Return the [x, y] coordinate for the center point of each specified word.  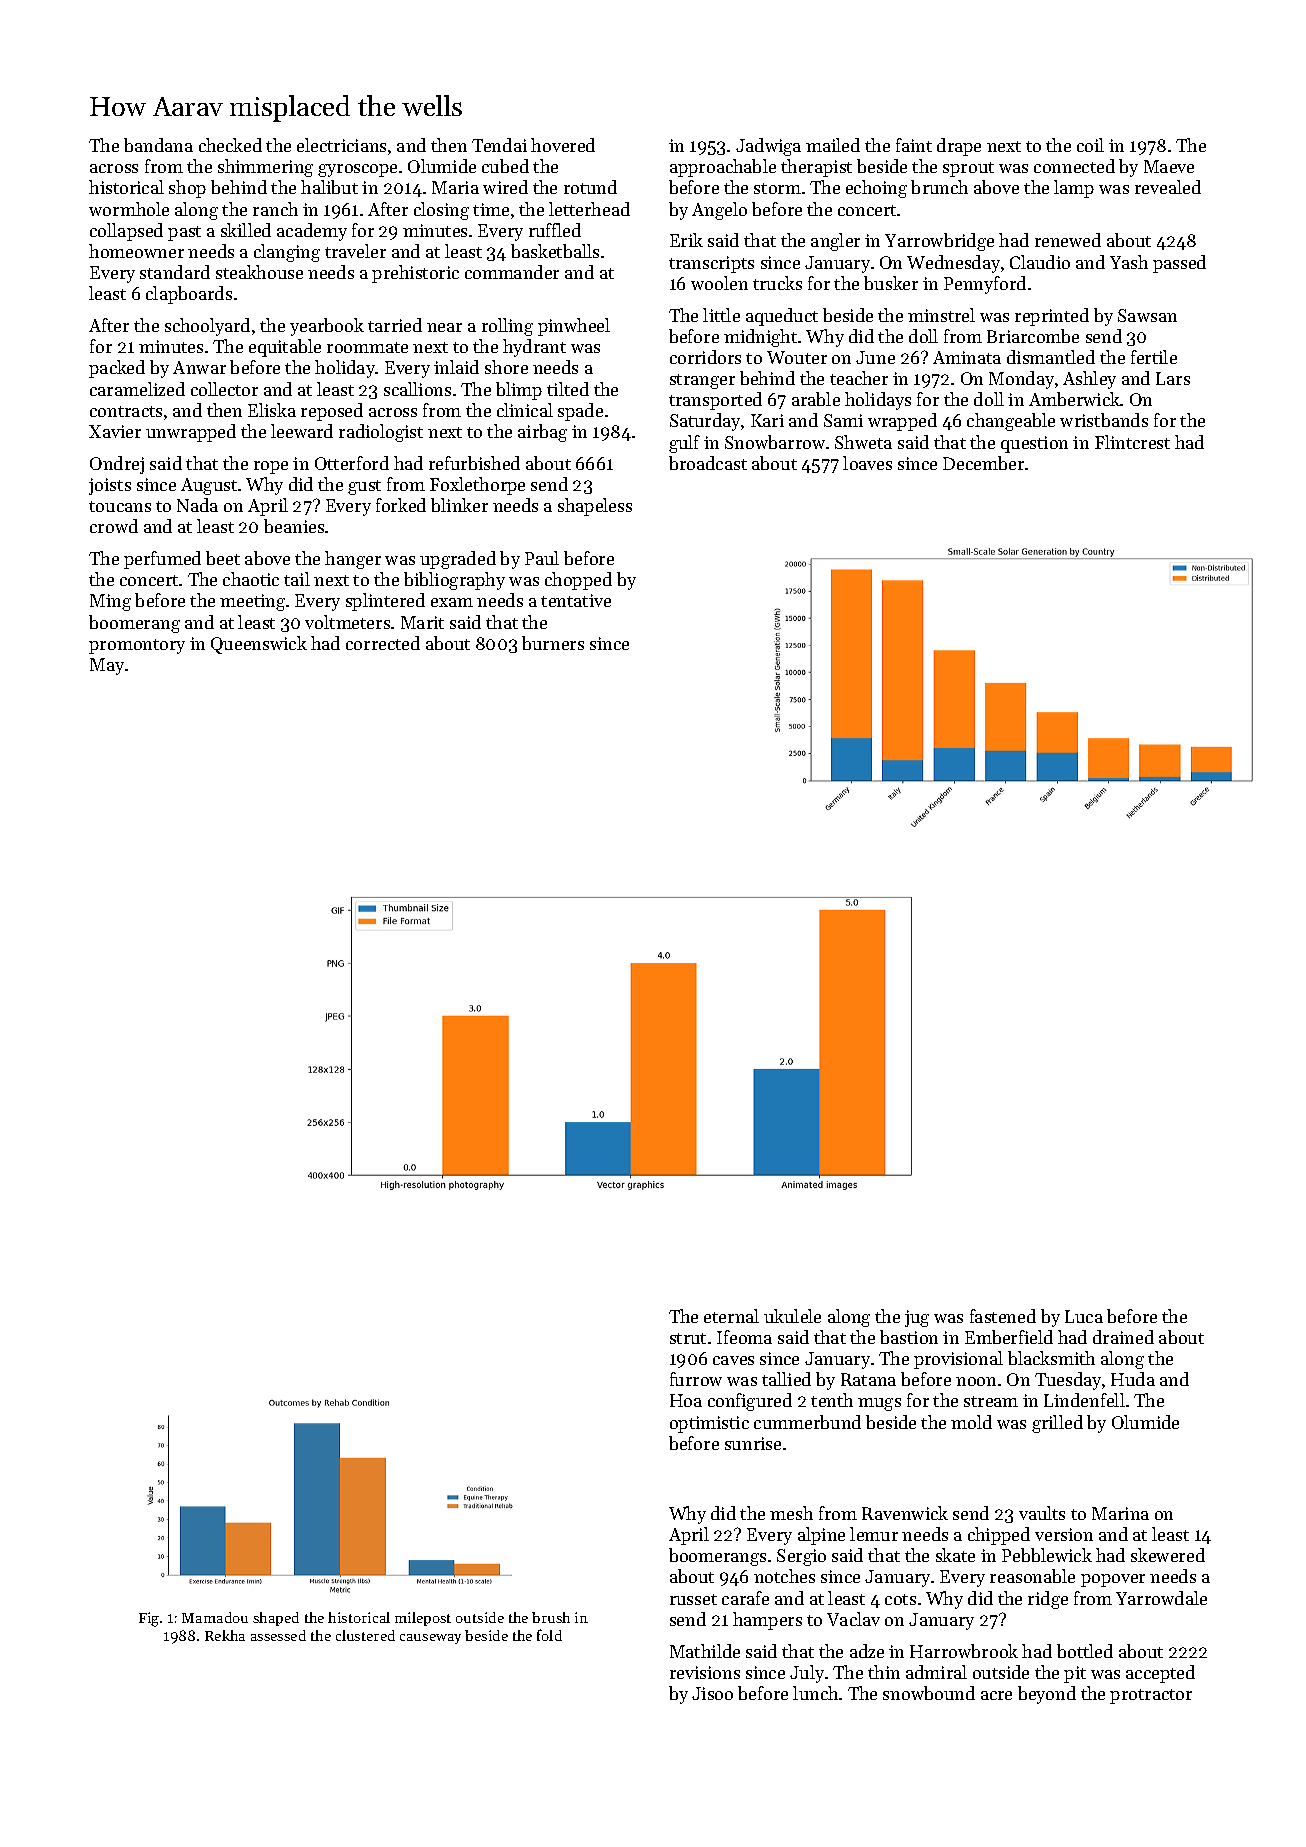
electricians [341, 145]
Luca [1084, 1316]
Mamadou [215, 1617]
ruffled [555, 230]
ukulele [792, 1316]
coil [1090, 145]
